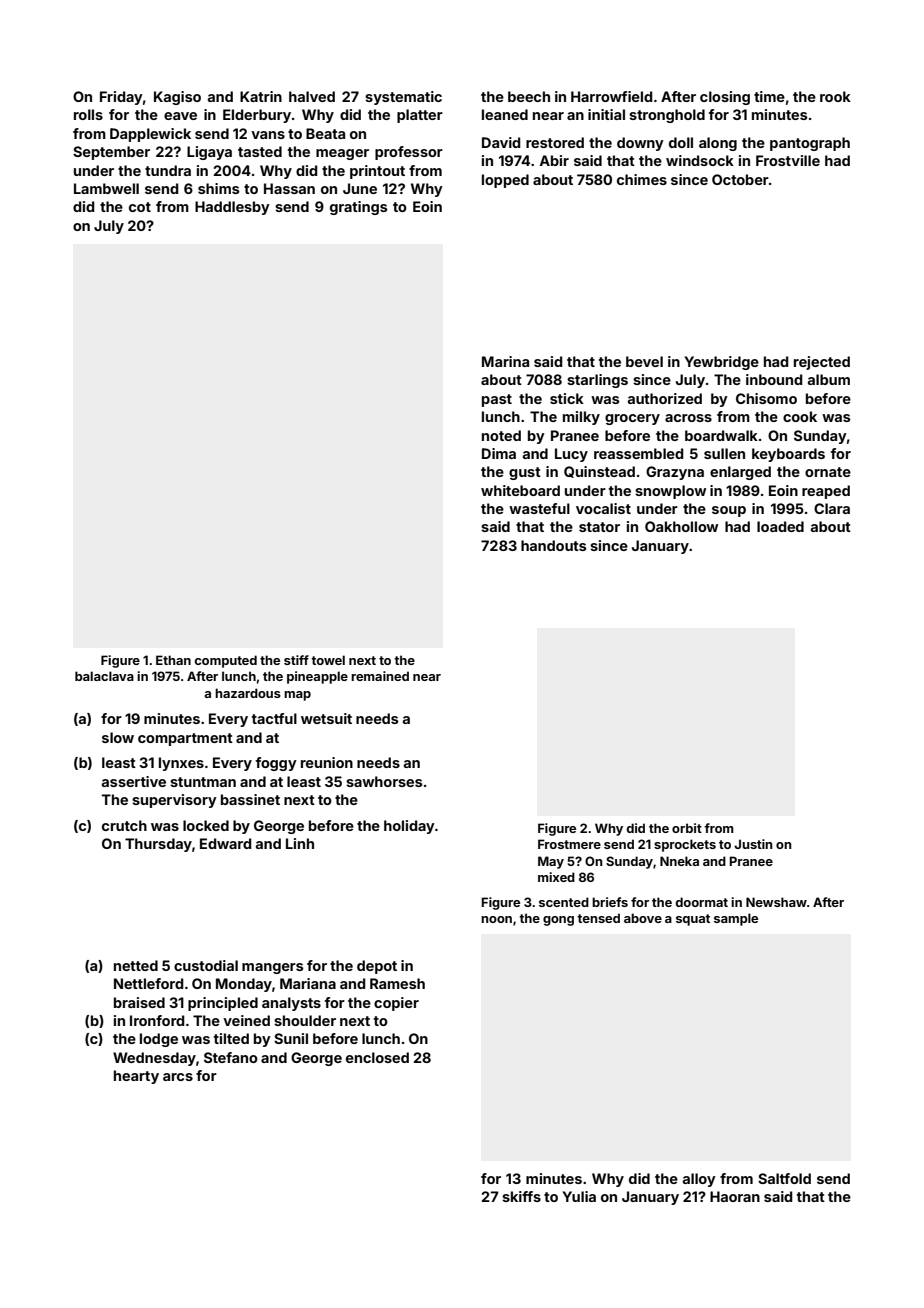  What do you see at coordinates (736, 919) in the page?
I see `sample` at bounding box center [736, 919].
